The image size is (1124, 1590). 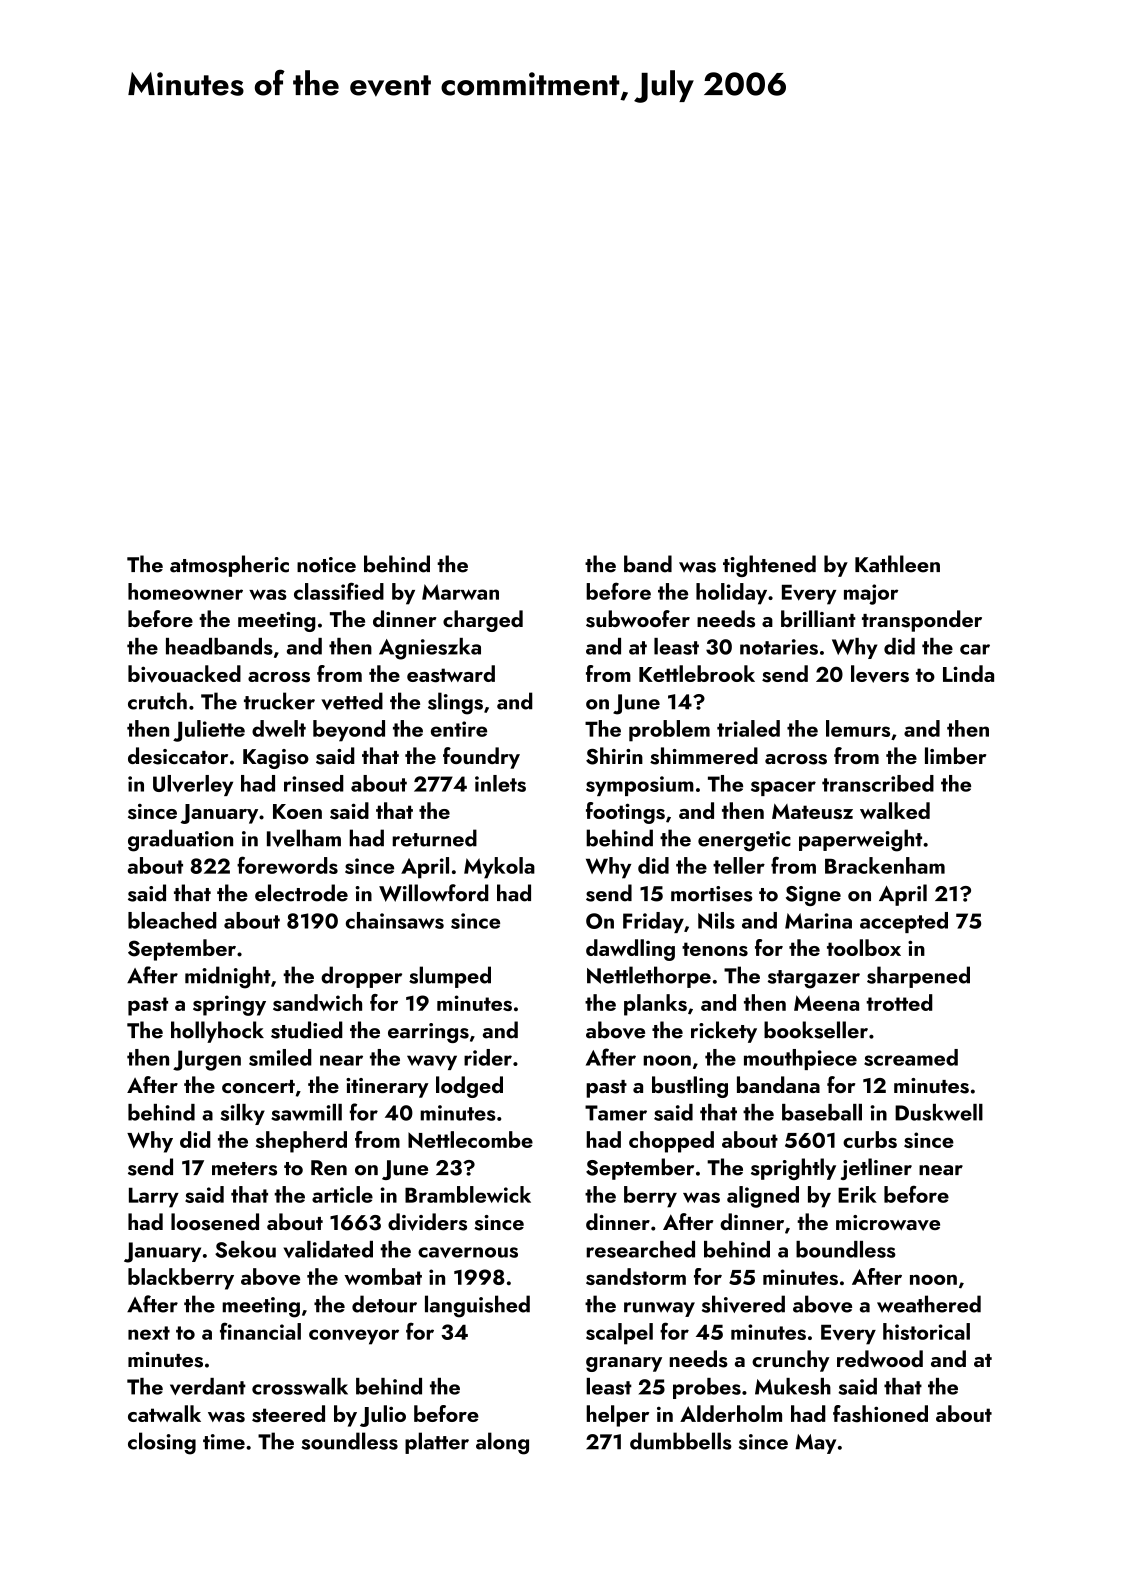 What do you see at coordinates (450, 977) in the document?
I see `slumped` at bounding box center [450, 977].
